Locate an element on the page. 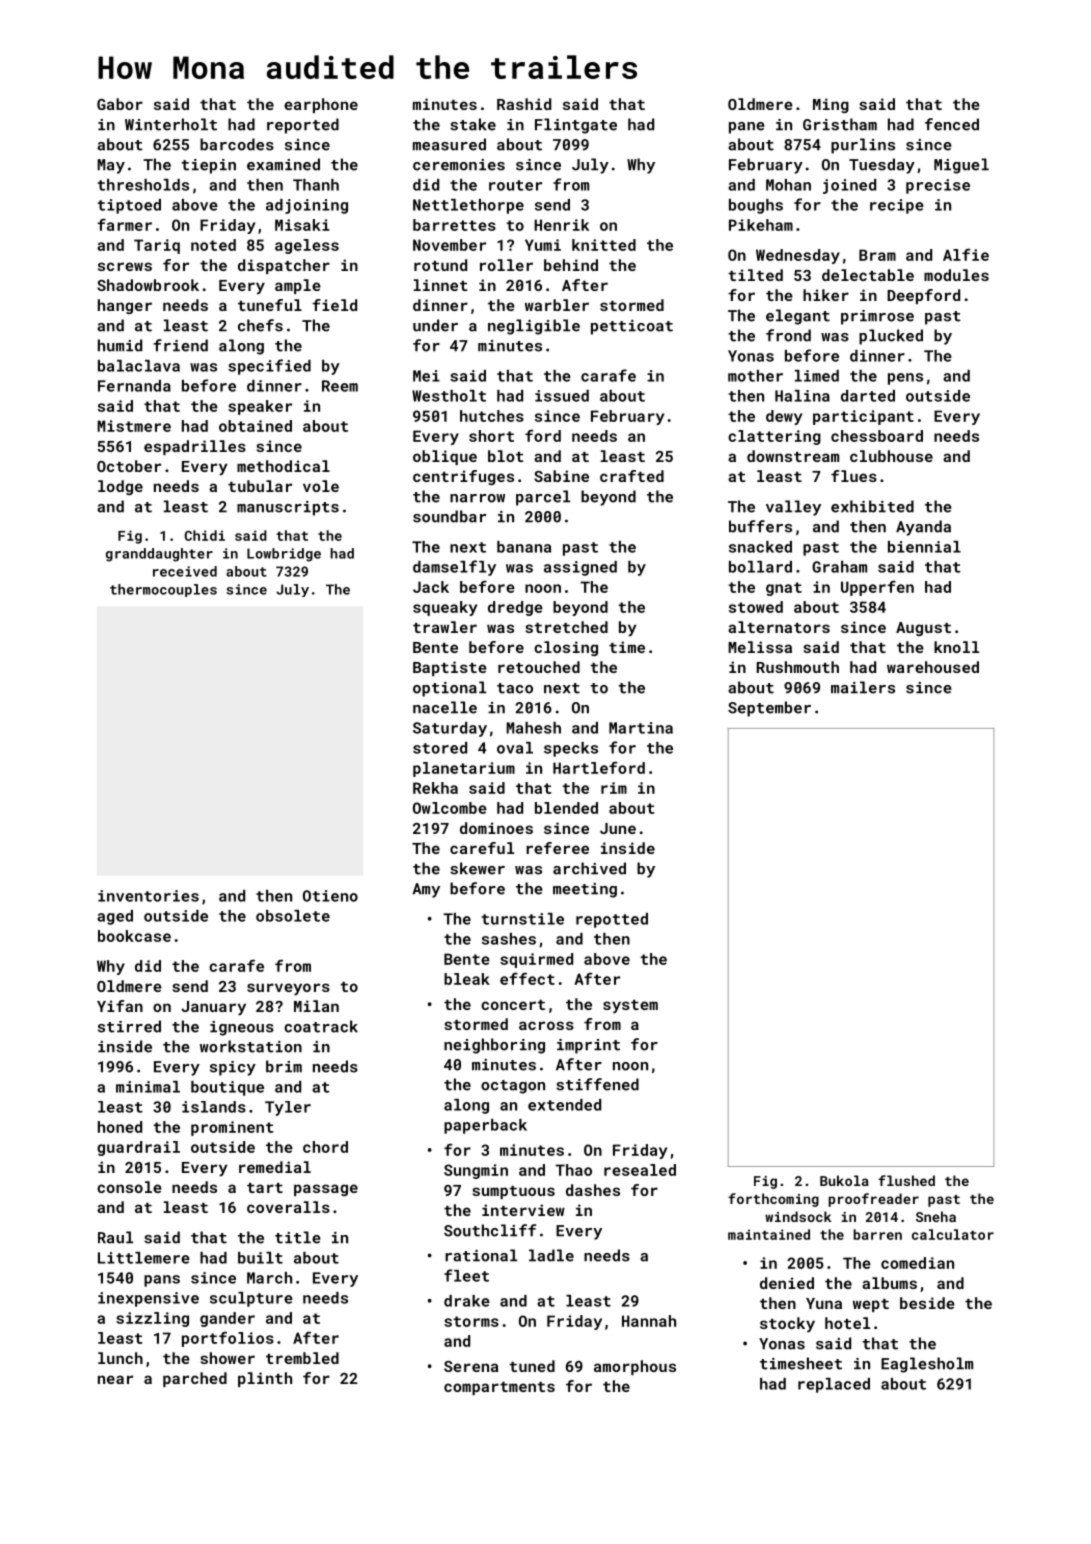 The width and height of the image is (1091, 1544). thermocouples is located at coordinates (163, 590).
